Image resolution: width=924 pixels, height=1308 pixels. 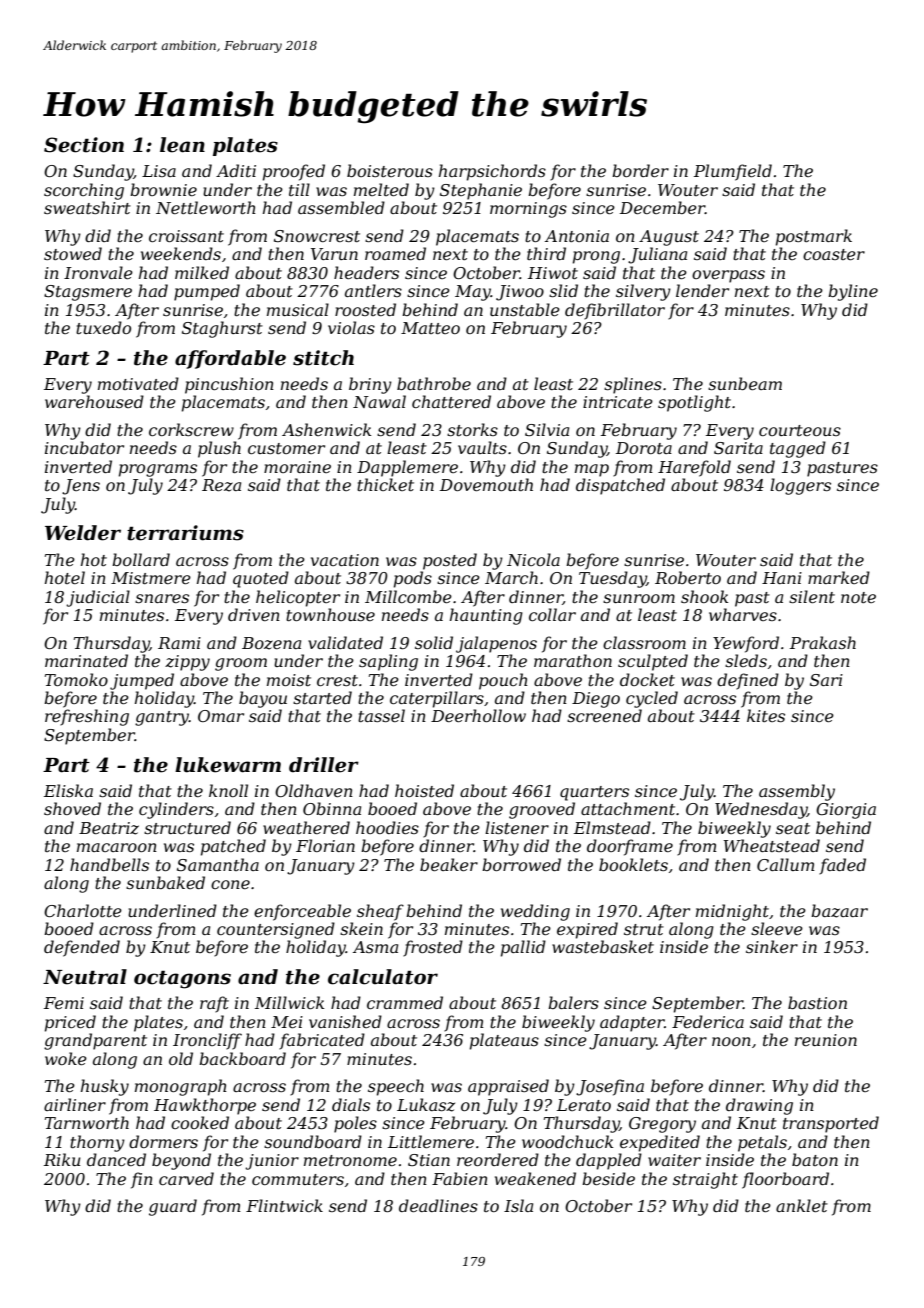 What do you see at coordinates (70, 1023) in the image?
I see `priced` at bounding box center [70, 1023].
